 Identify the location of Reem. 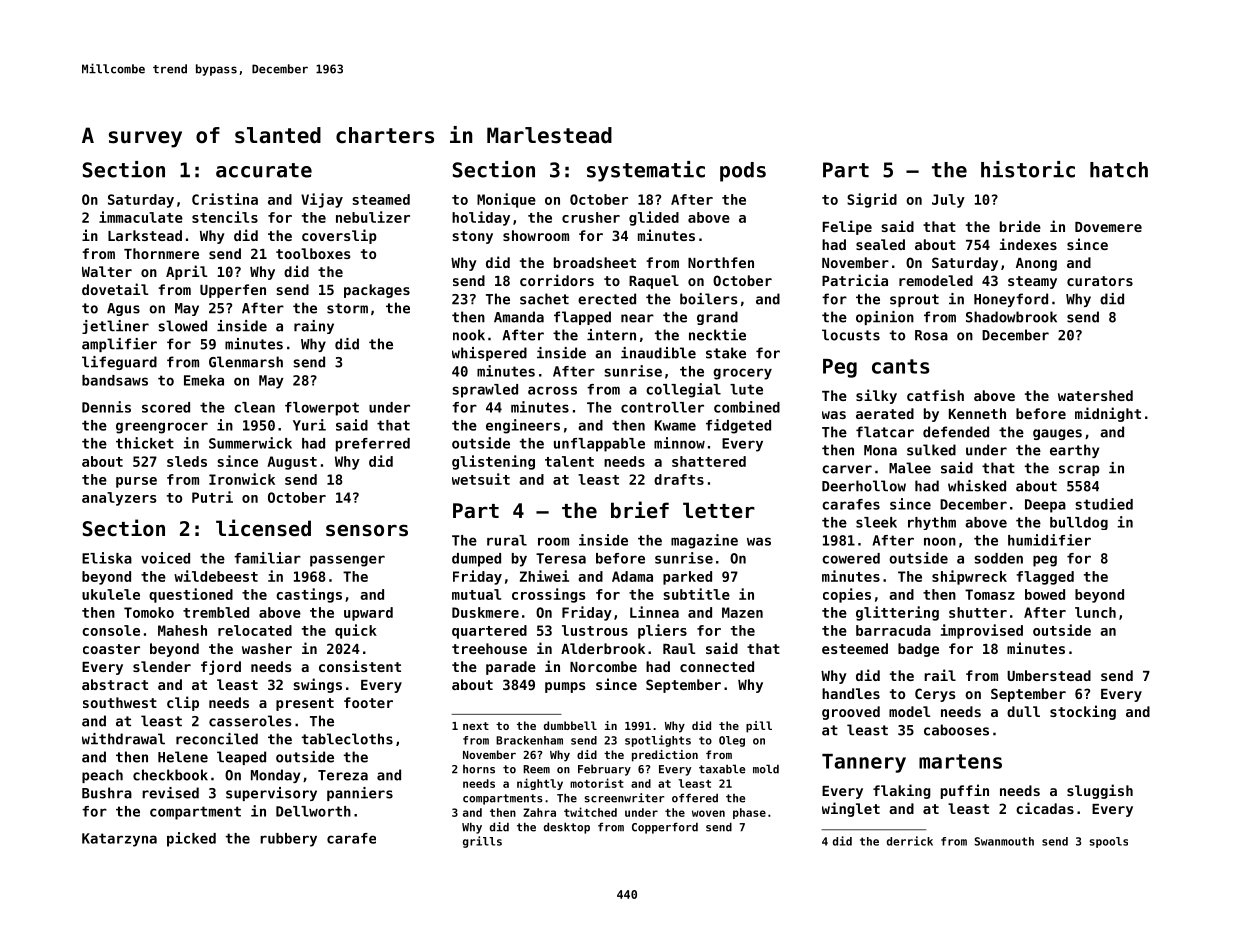
(536, 769).
